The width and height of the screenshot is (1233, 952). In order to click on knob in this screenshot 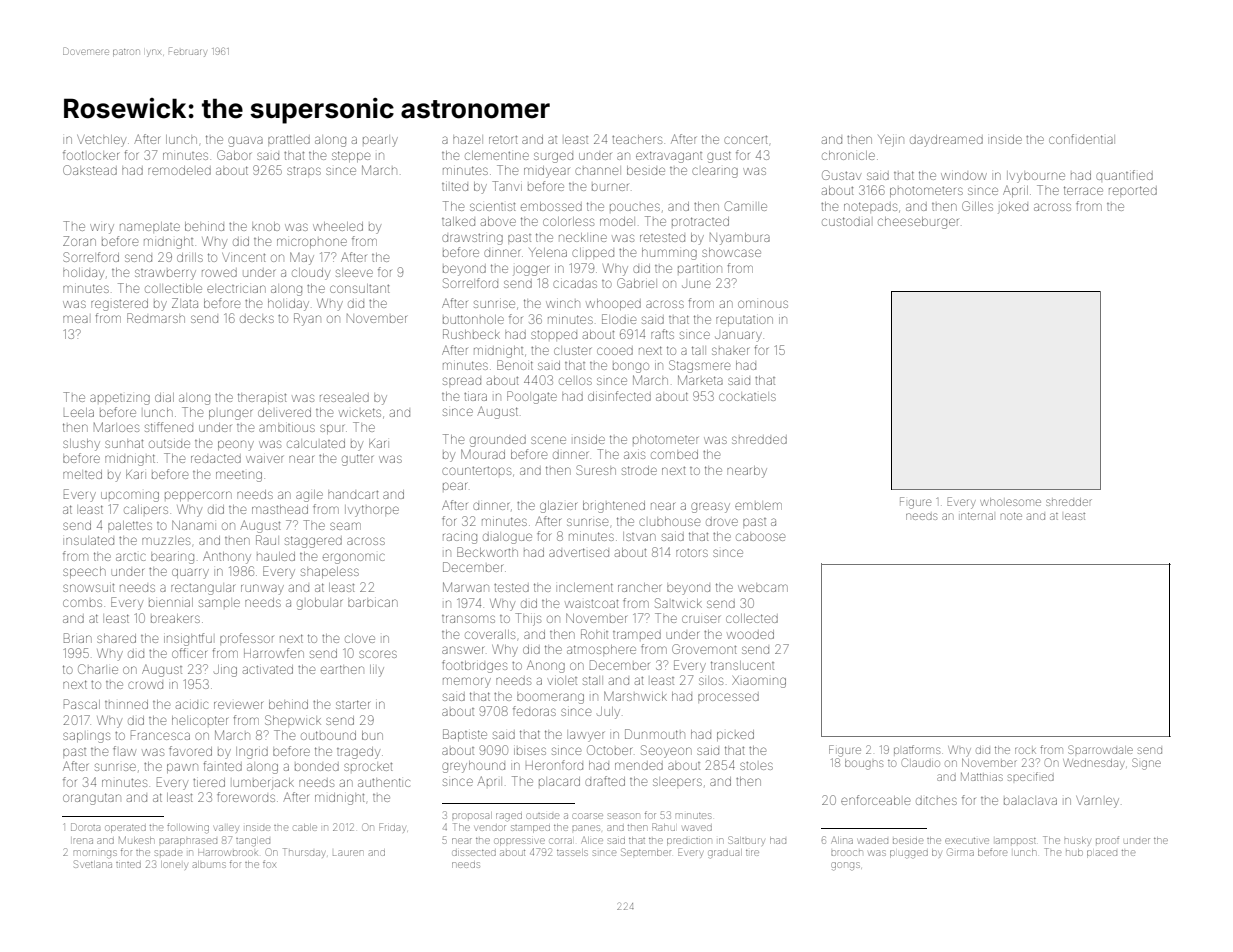, I will do `click(266, 226)`.
